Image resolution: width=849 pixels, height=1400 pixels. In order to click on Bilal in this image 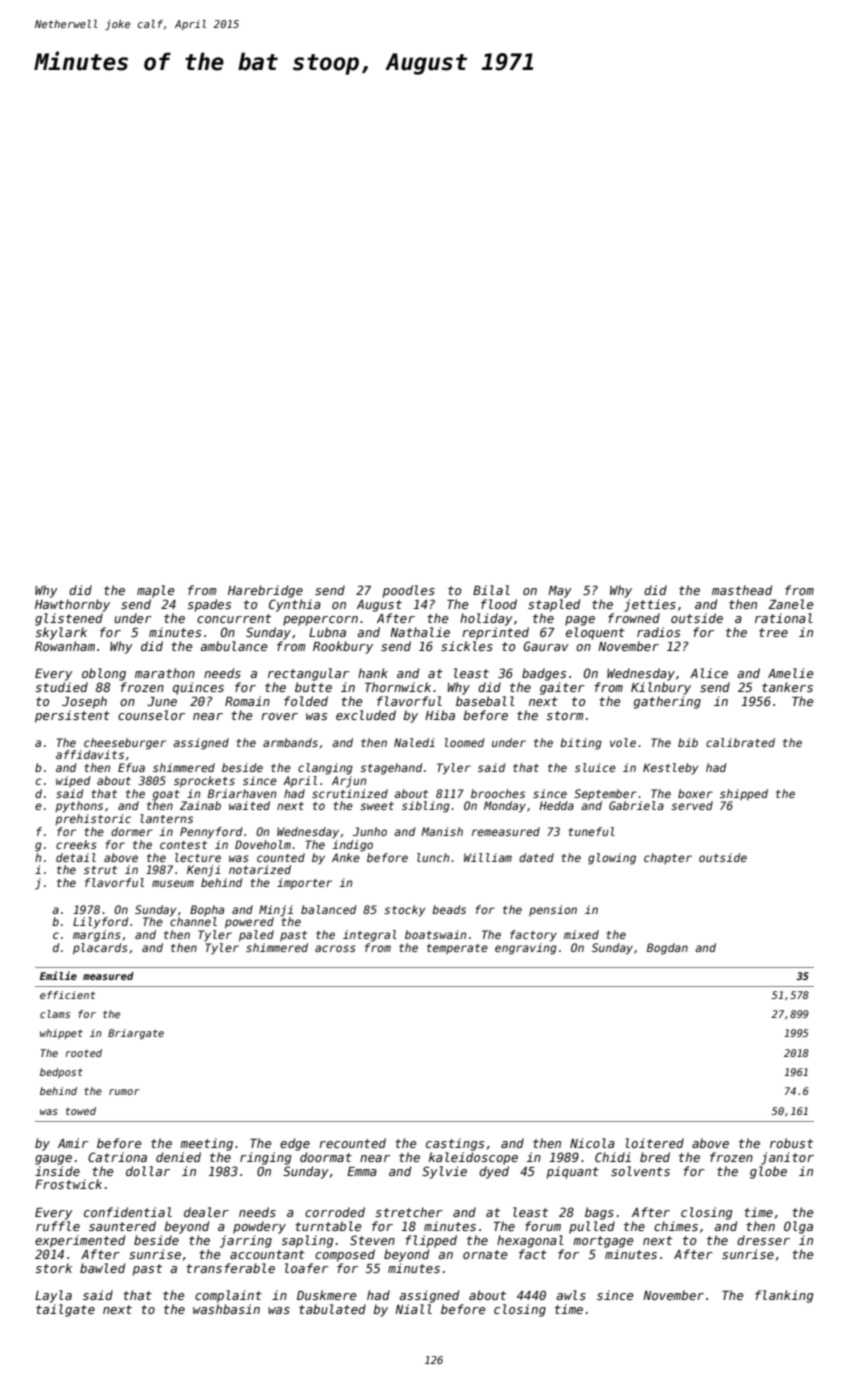, I will do `click(491, 590)`.
